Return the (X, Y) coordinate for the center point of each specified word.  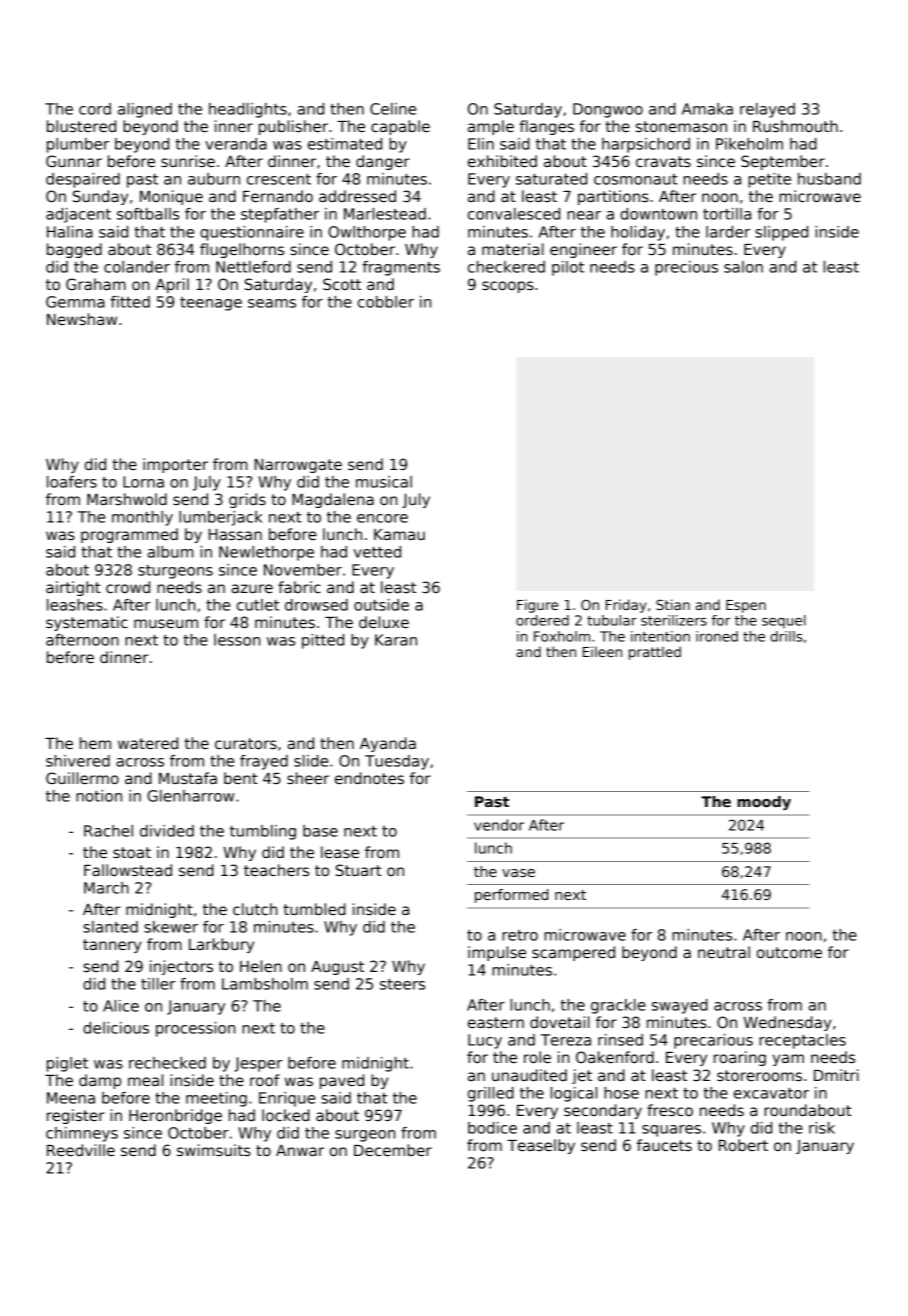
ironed (717, 636)
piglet (67, 1064)
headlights (248, 110)
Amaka (707, 109)
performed (511, 896)
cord (95, 109)
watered (148, 743)
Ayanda (388, 744)
